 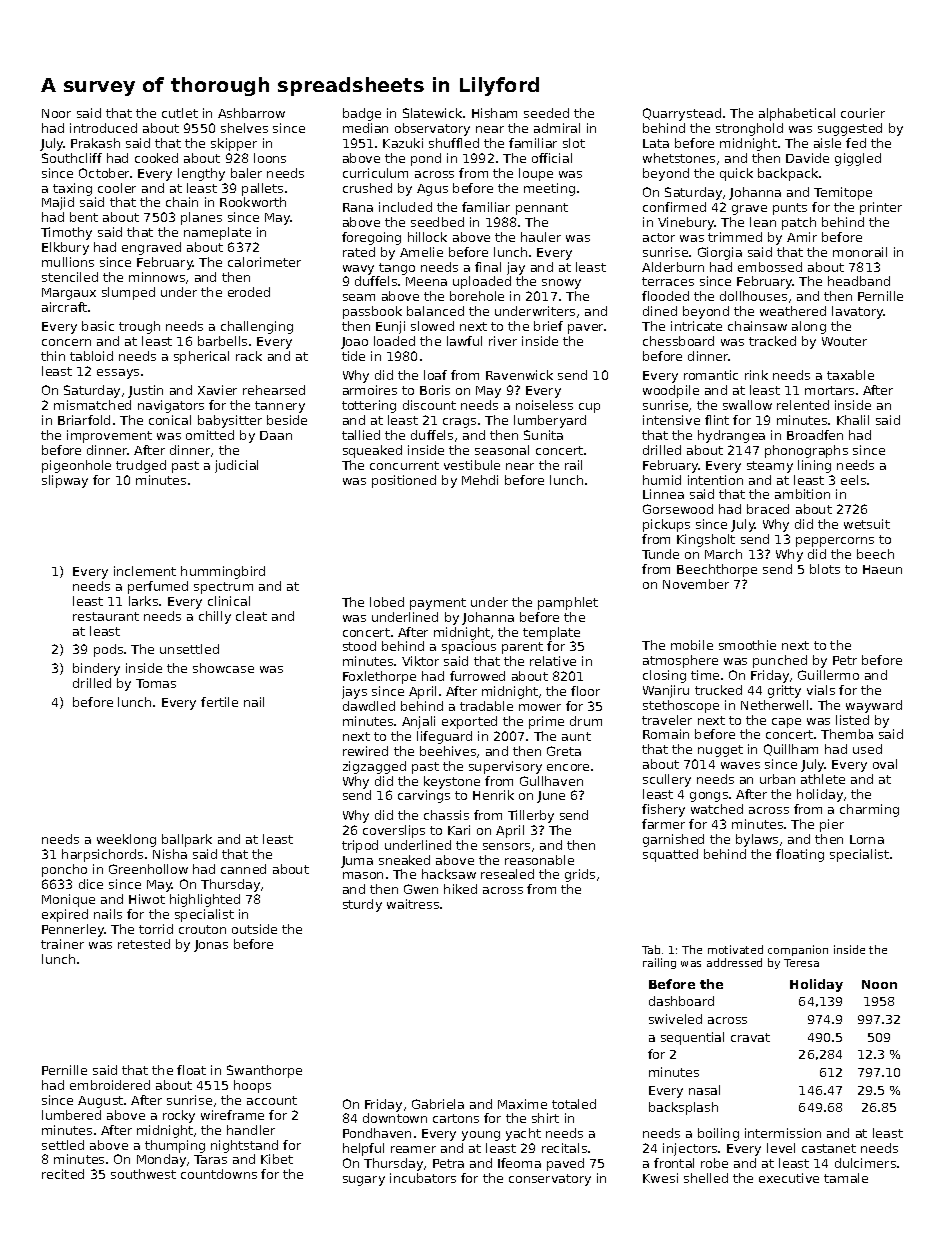 I want to click on sugary, so click(x=364, y=1181).
